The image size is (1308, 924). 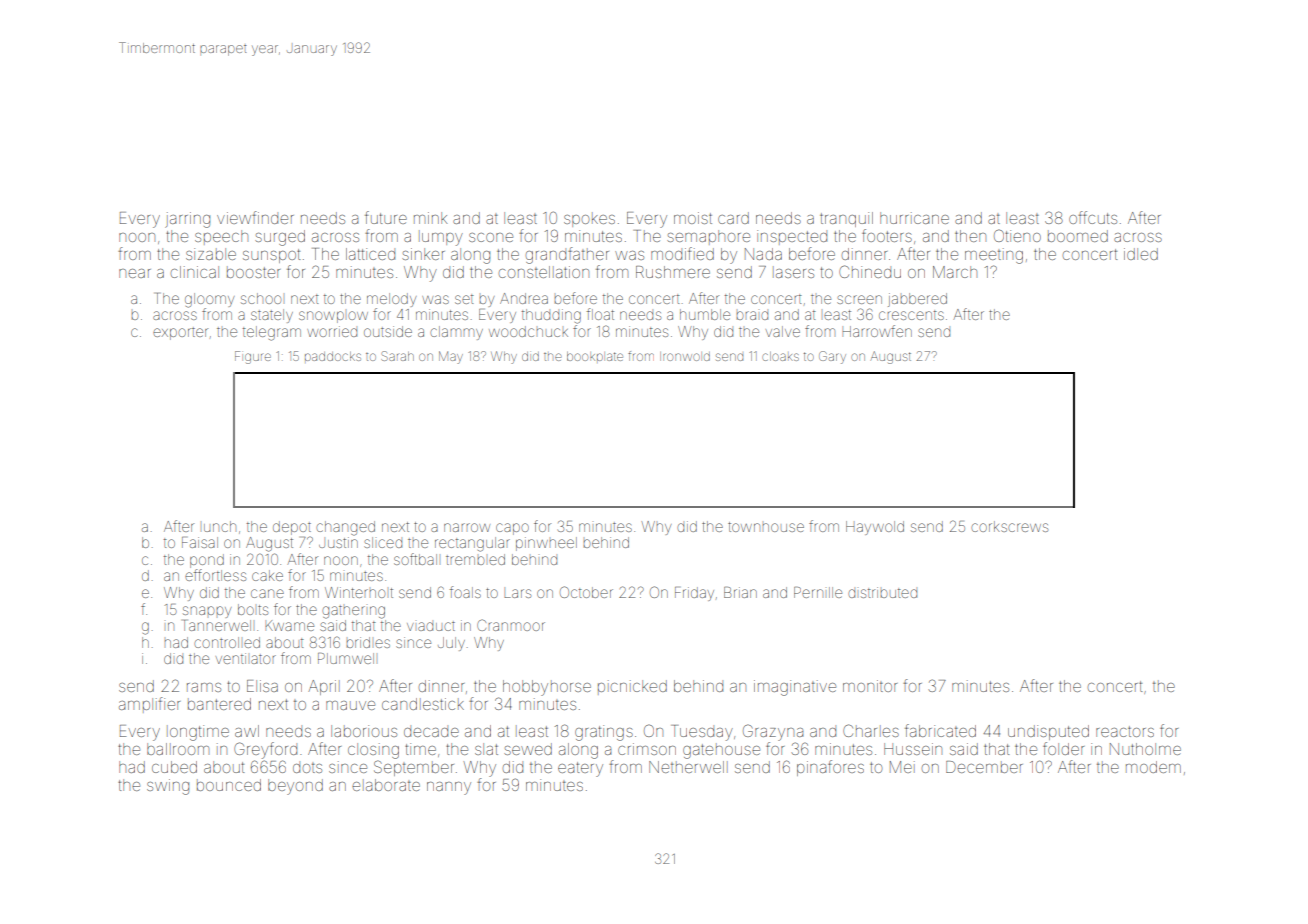 I want to click on corkscrews, so click(x=1009, y=526).
